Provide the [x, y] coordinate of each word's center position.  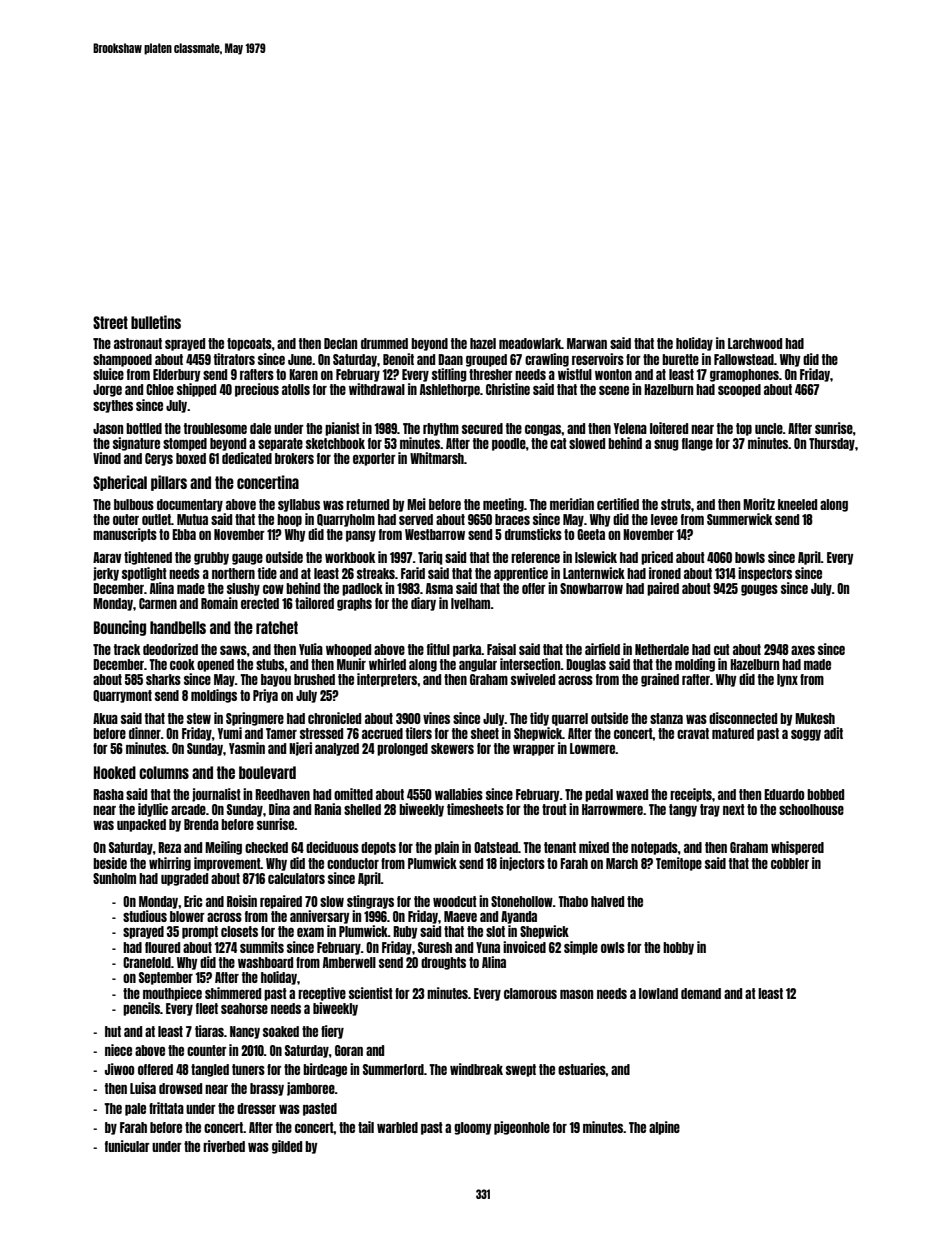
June [300, 359]
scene [614, 390]
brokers [294, 458]
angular [478, 665]
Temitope [679, 864]
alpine [664, 1128]
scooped [739, 390]
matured [733, 733]
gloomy [473, 1128]
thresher [491, 374]
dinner [145, 733]
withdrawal [377, 389]
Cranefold [147, 962]
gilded [287, 1147]
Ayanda [519, 917]
